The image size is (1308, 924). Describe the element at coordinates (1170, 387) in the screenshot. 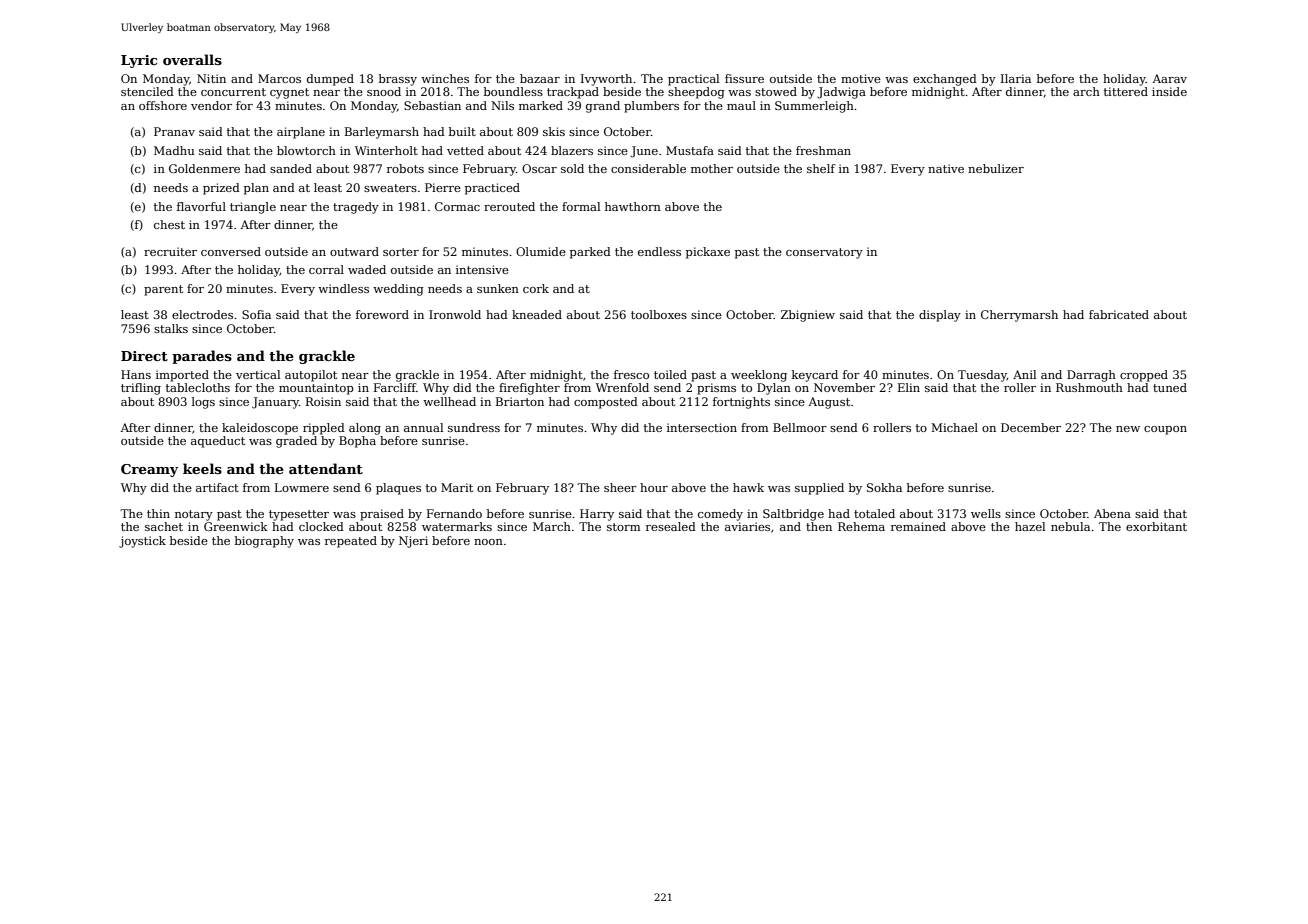

I see `tuned` at that location.
